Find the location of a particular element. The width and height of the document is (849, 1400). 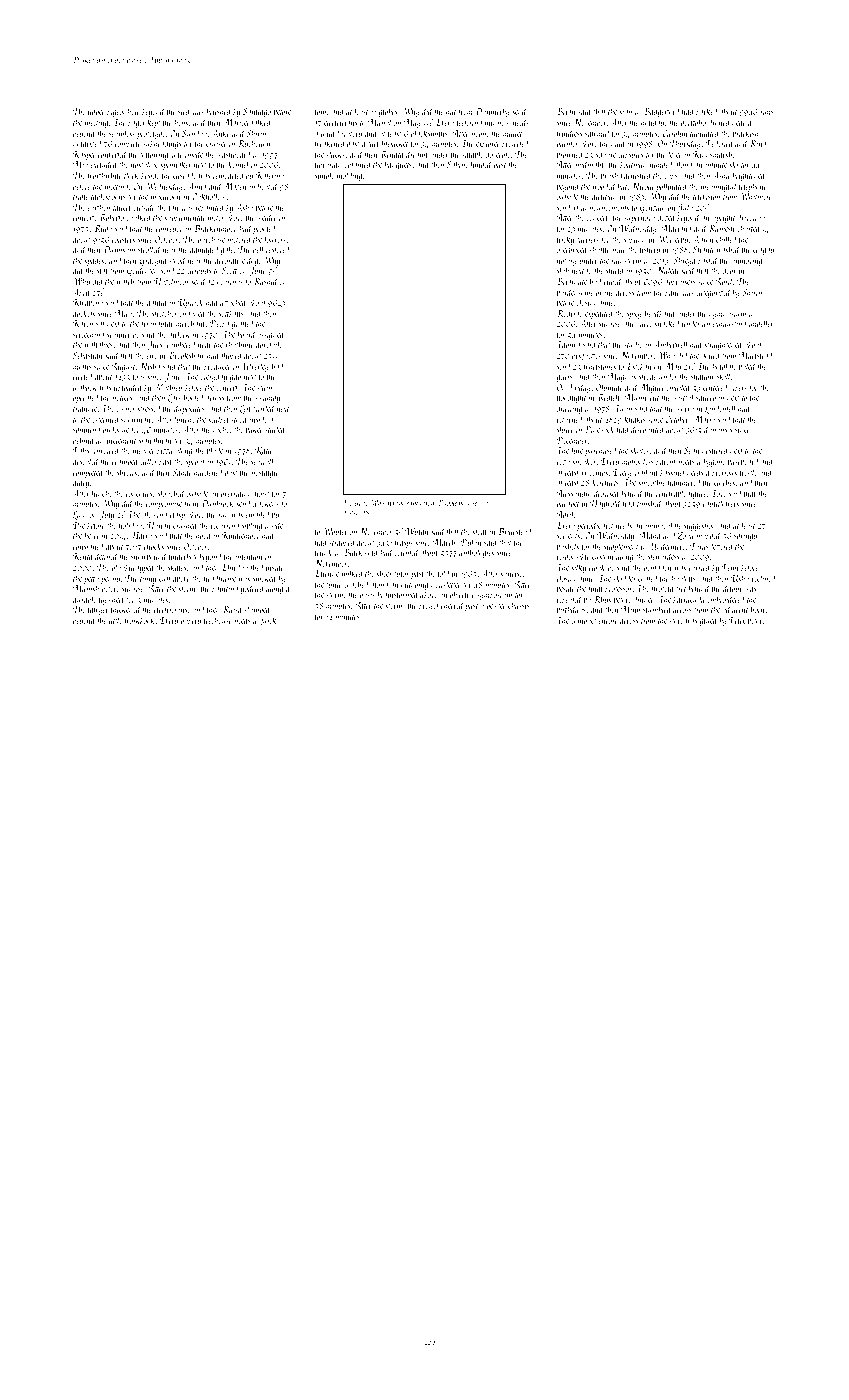

brightened is located at coordinates (749, 176).
